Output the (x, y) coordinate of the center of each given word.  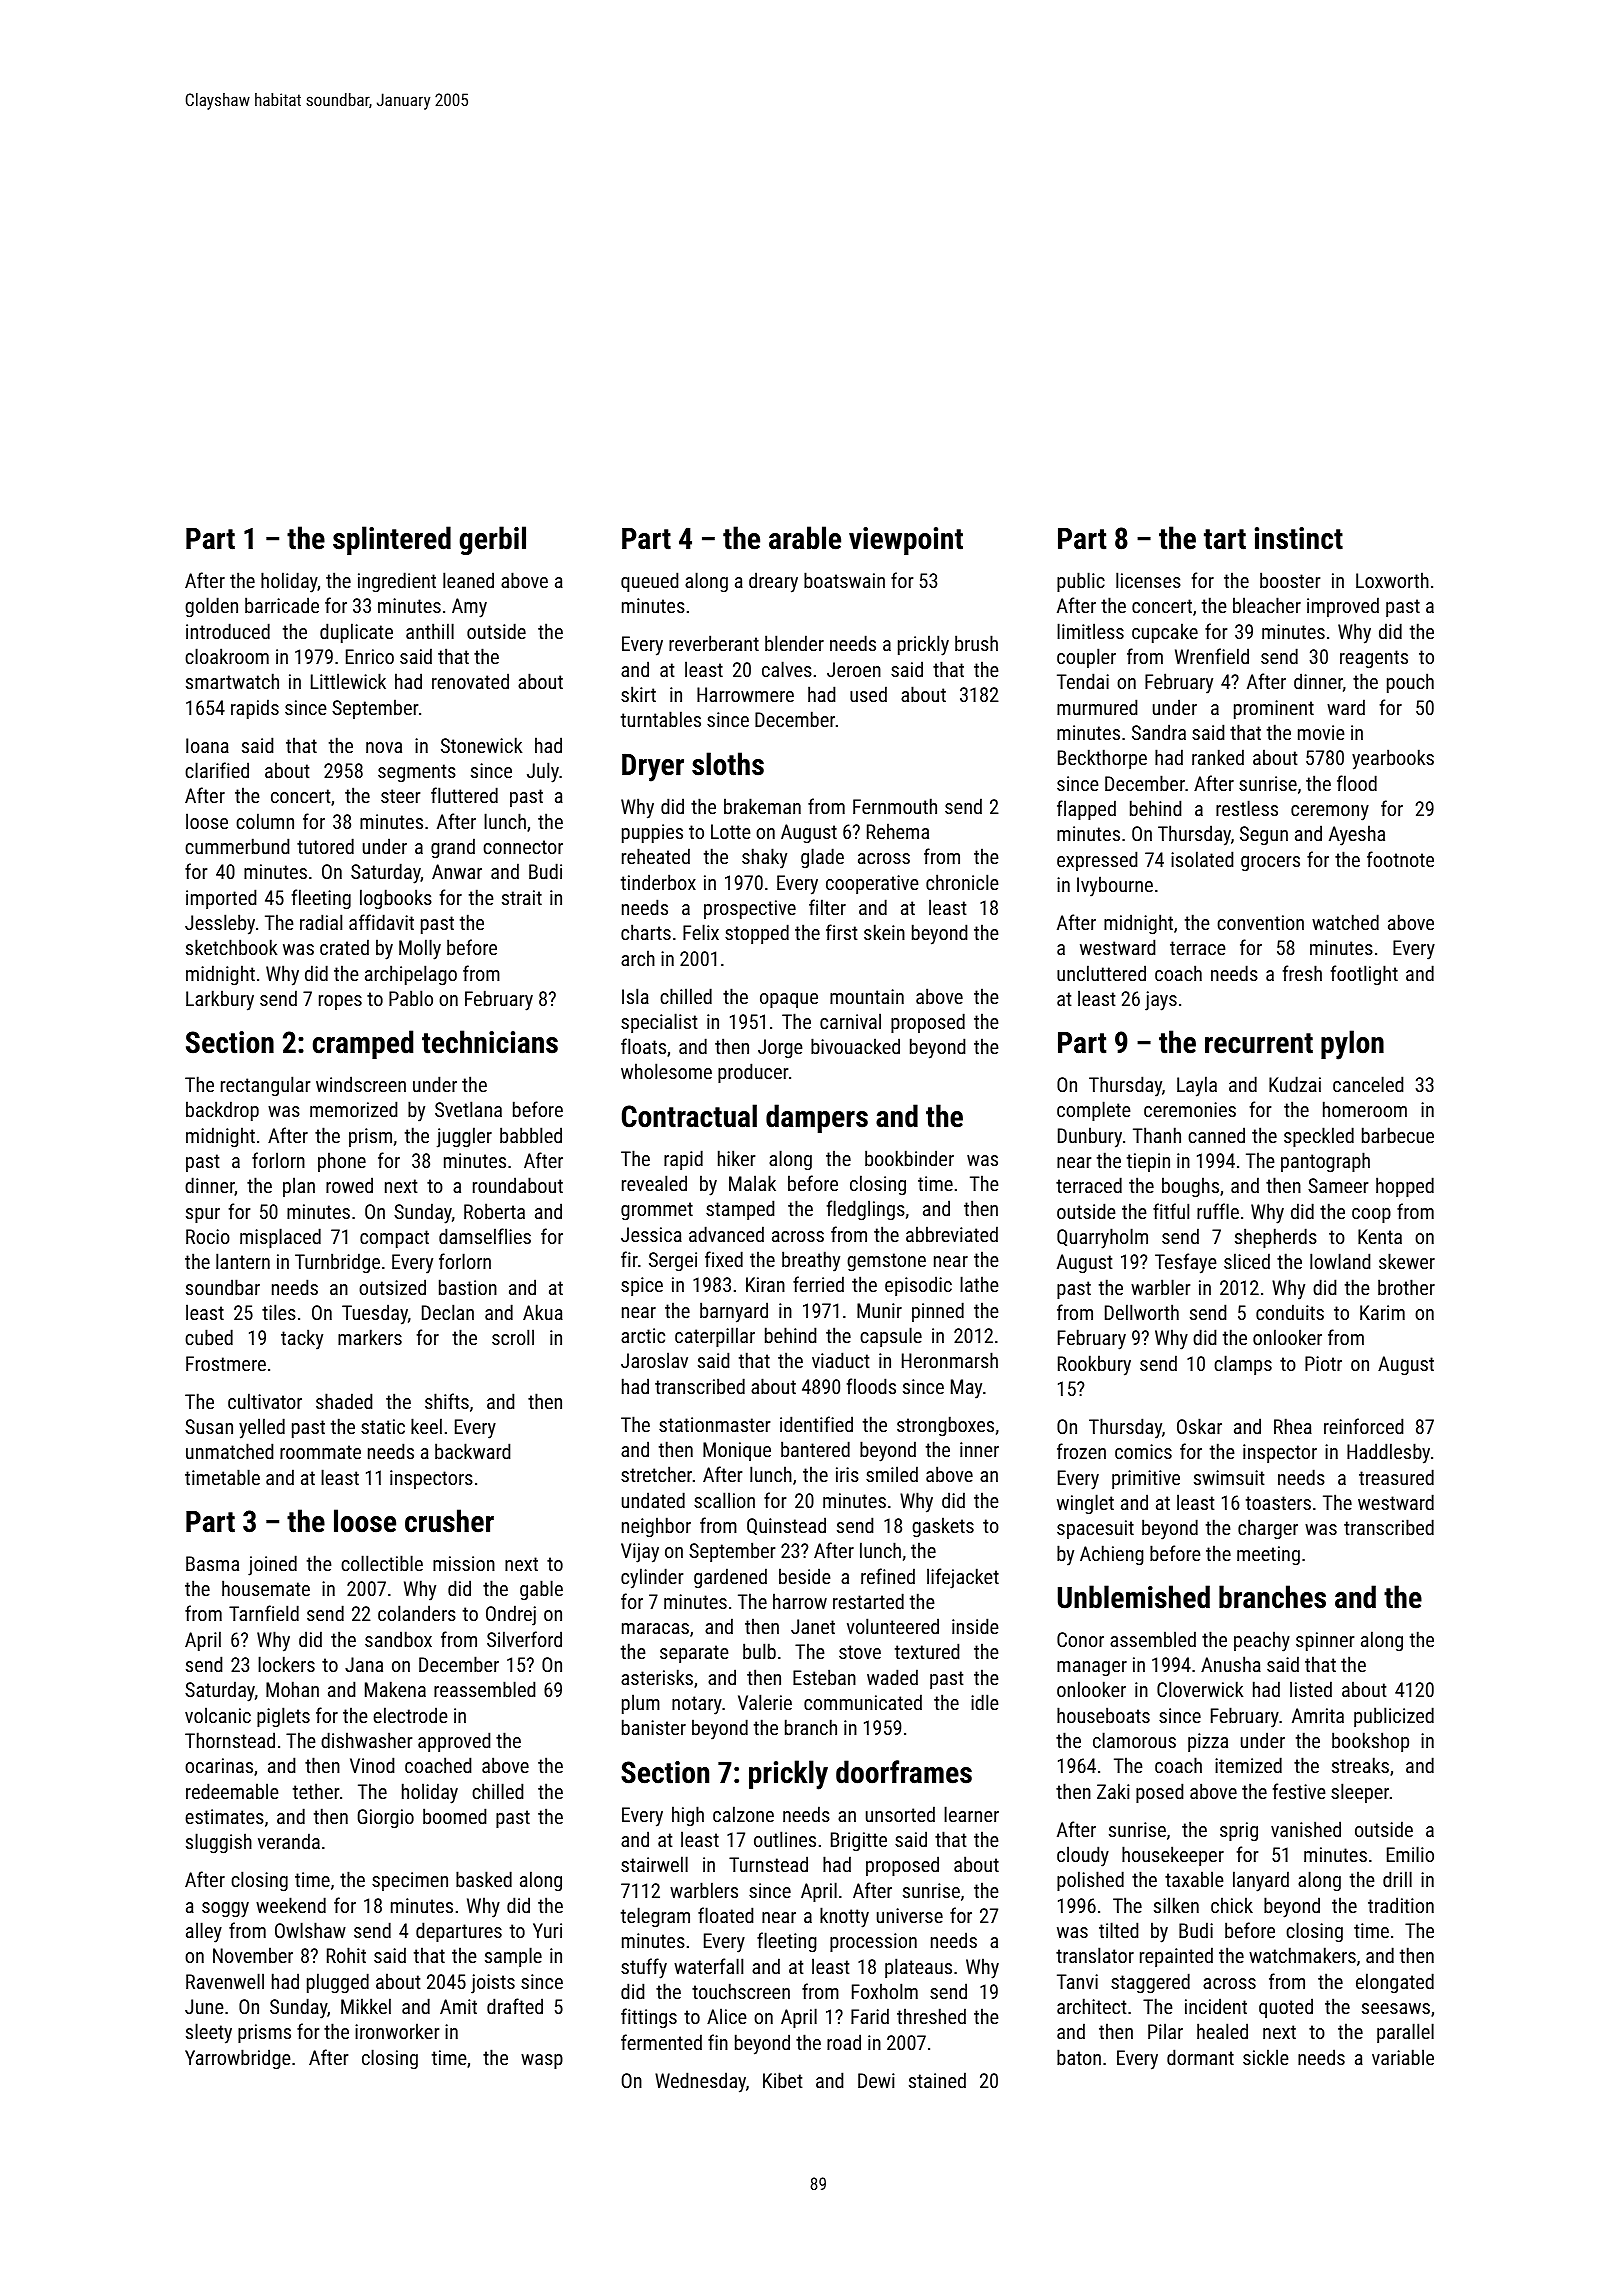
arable (805, 538)
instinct (1299, 538)
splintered (392, 540)
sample (513, 1957)
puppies (652, 833)
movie (1321, 732)
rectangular (265, 1086)
